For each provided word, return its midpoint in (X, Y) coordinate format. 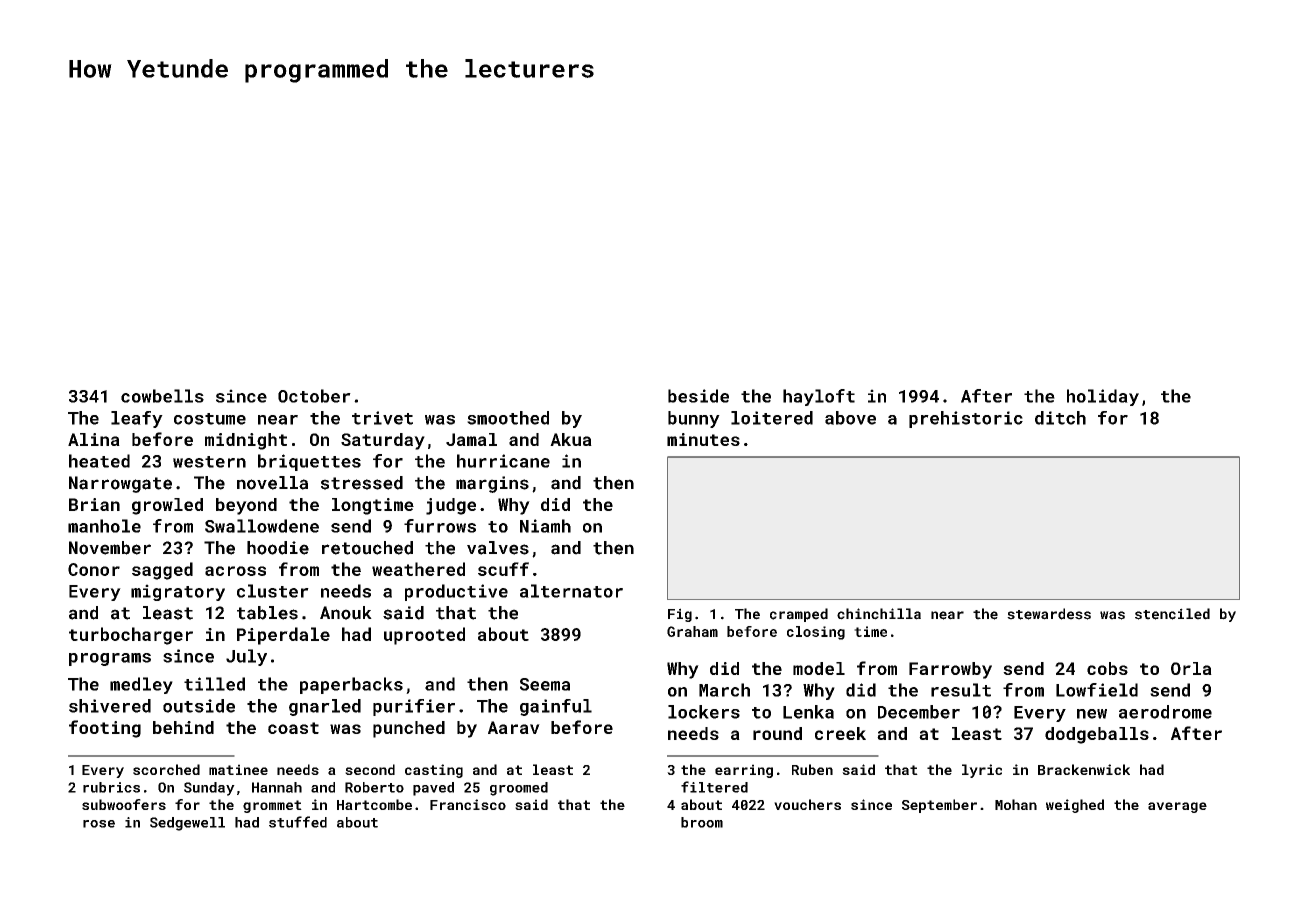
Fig (680, 615)
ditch (1060, 418)
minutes (703, 439)
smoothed (508, 418)
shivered (110, 706)
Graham (692, 631)
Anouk (346, 613)
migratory (178, 592)
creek (840, 733)
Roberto (374, 787)
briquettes (309, 462)
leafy (137, 419)
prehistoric (966, 419)
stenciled (1172, 614)
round (777, 733)
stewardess (1049, 614)
